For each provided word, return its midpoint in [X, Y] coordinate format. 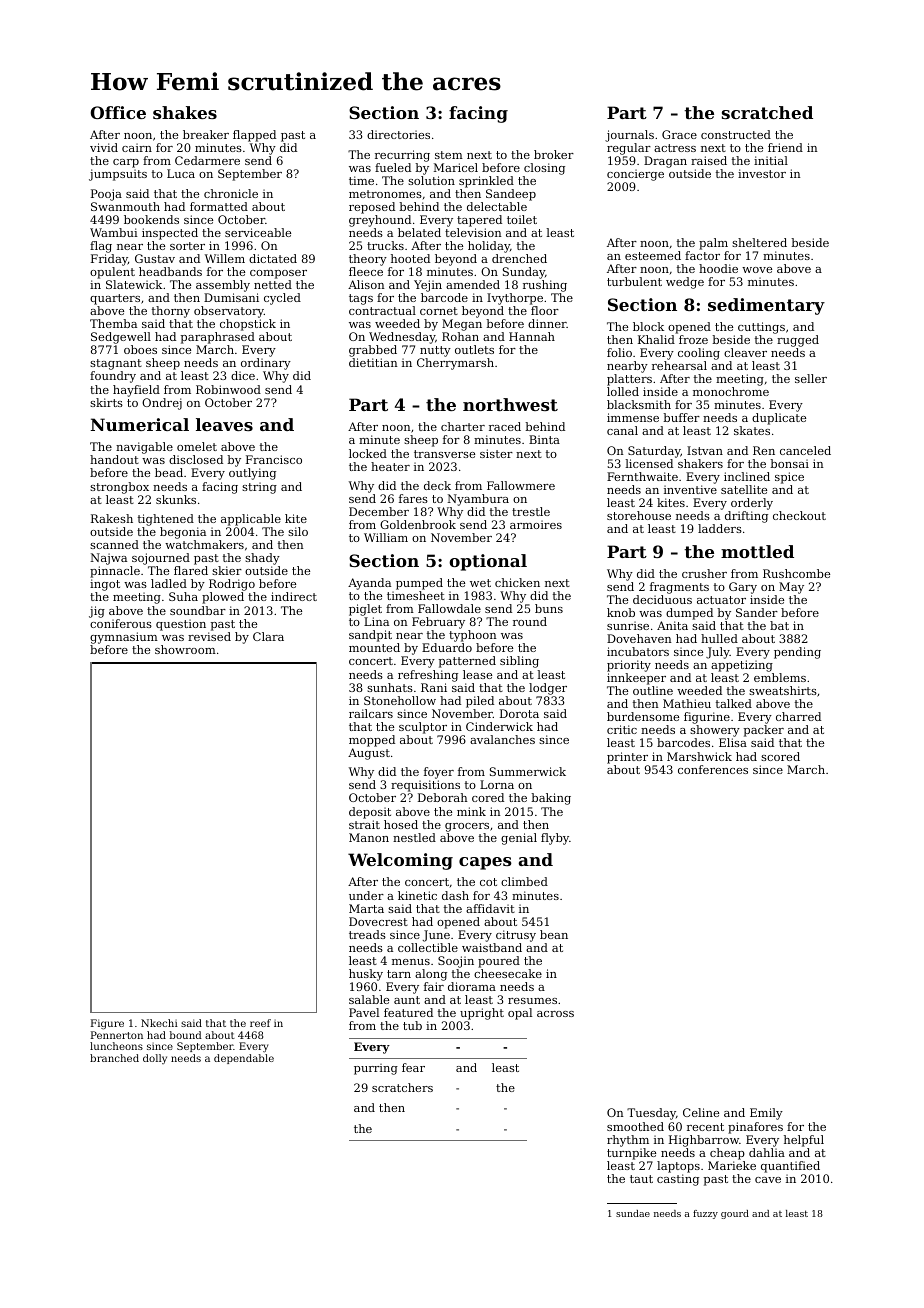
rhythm [628, 1141]
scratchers [402, 1087]
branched [114, 1058]
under [366, 895]
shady [262, 559]
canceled [805, 450]
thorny [171, 312]
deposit [370, 813]
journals [629, 136]
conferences [713, 769]
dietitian [373, 362]
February [438, 623]
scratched [767, 112]
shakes [185, 112]
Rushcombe [796, 573]
